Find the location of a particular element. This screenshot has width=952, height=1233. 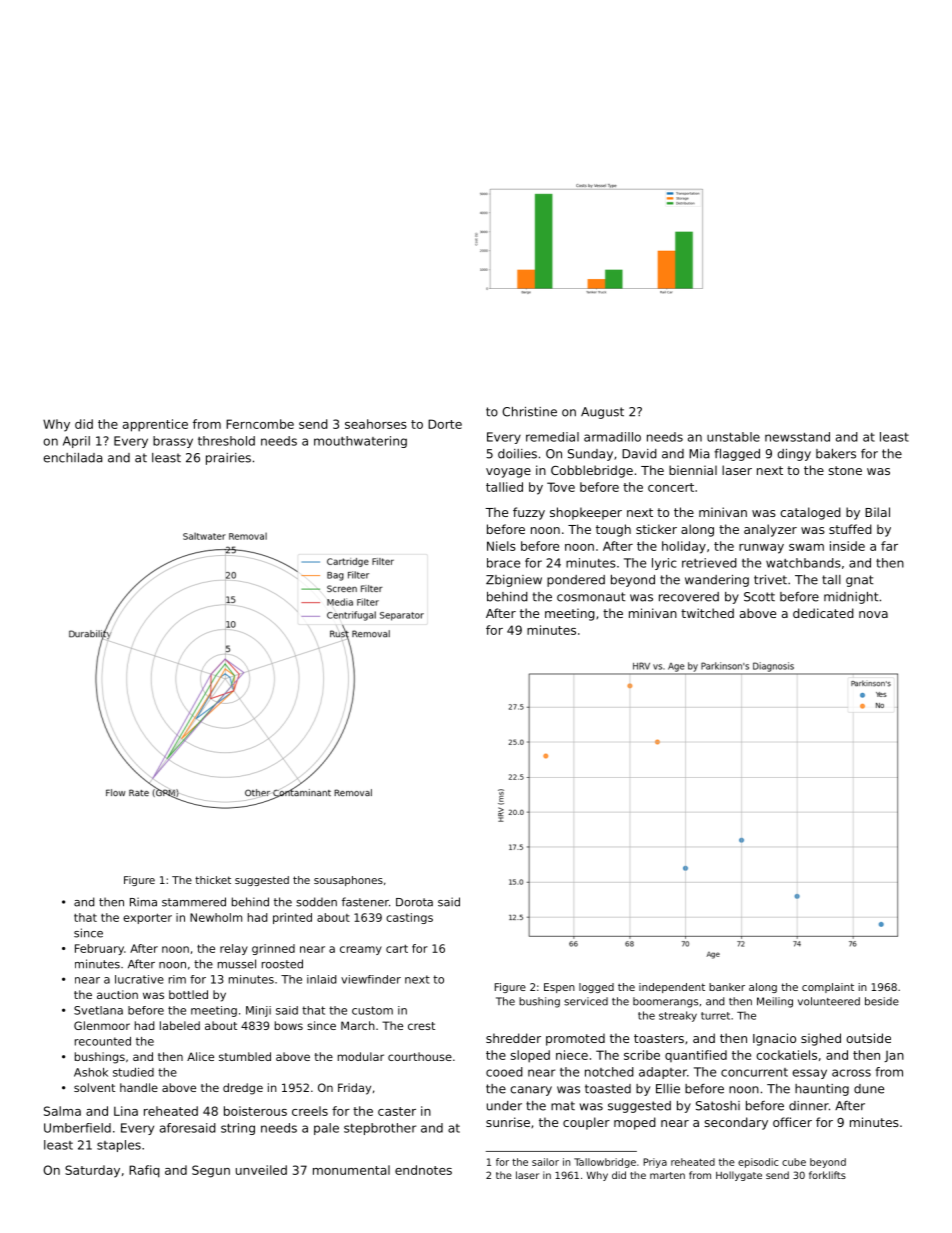

unveiled is located at coordinates (261, 1170).
